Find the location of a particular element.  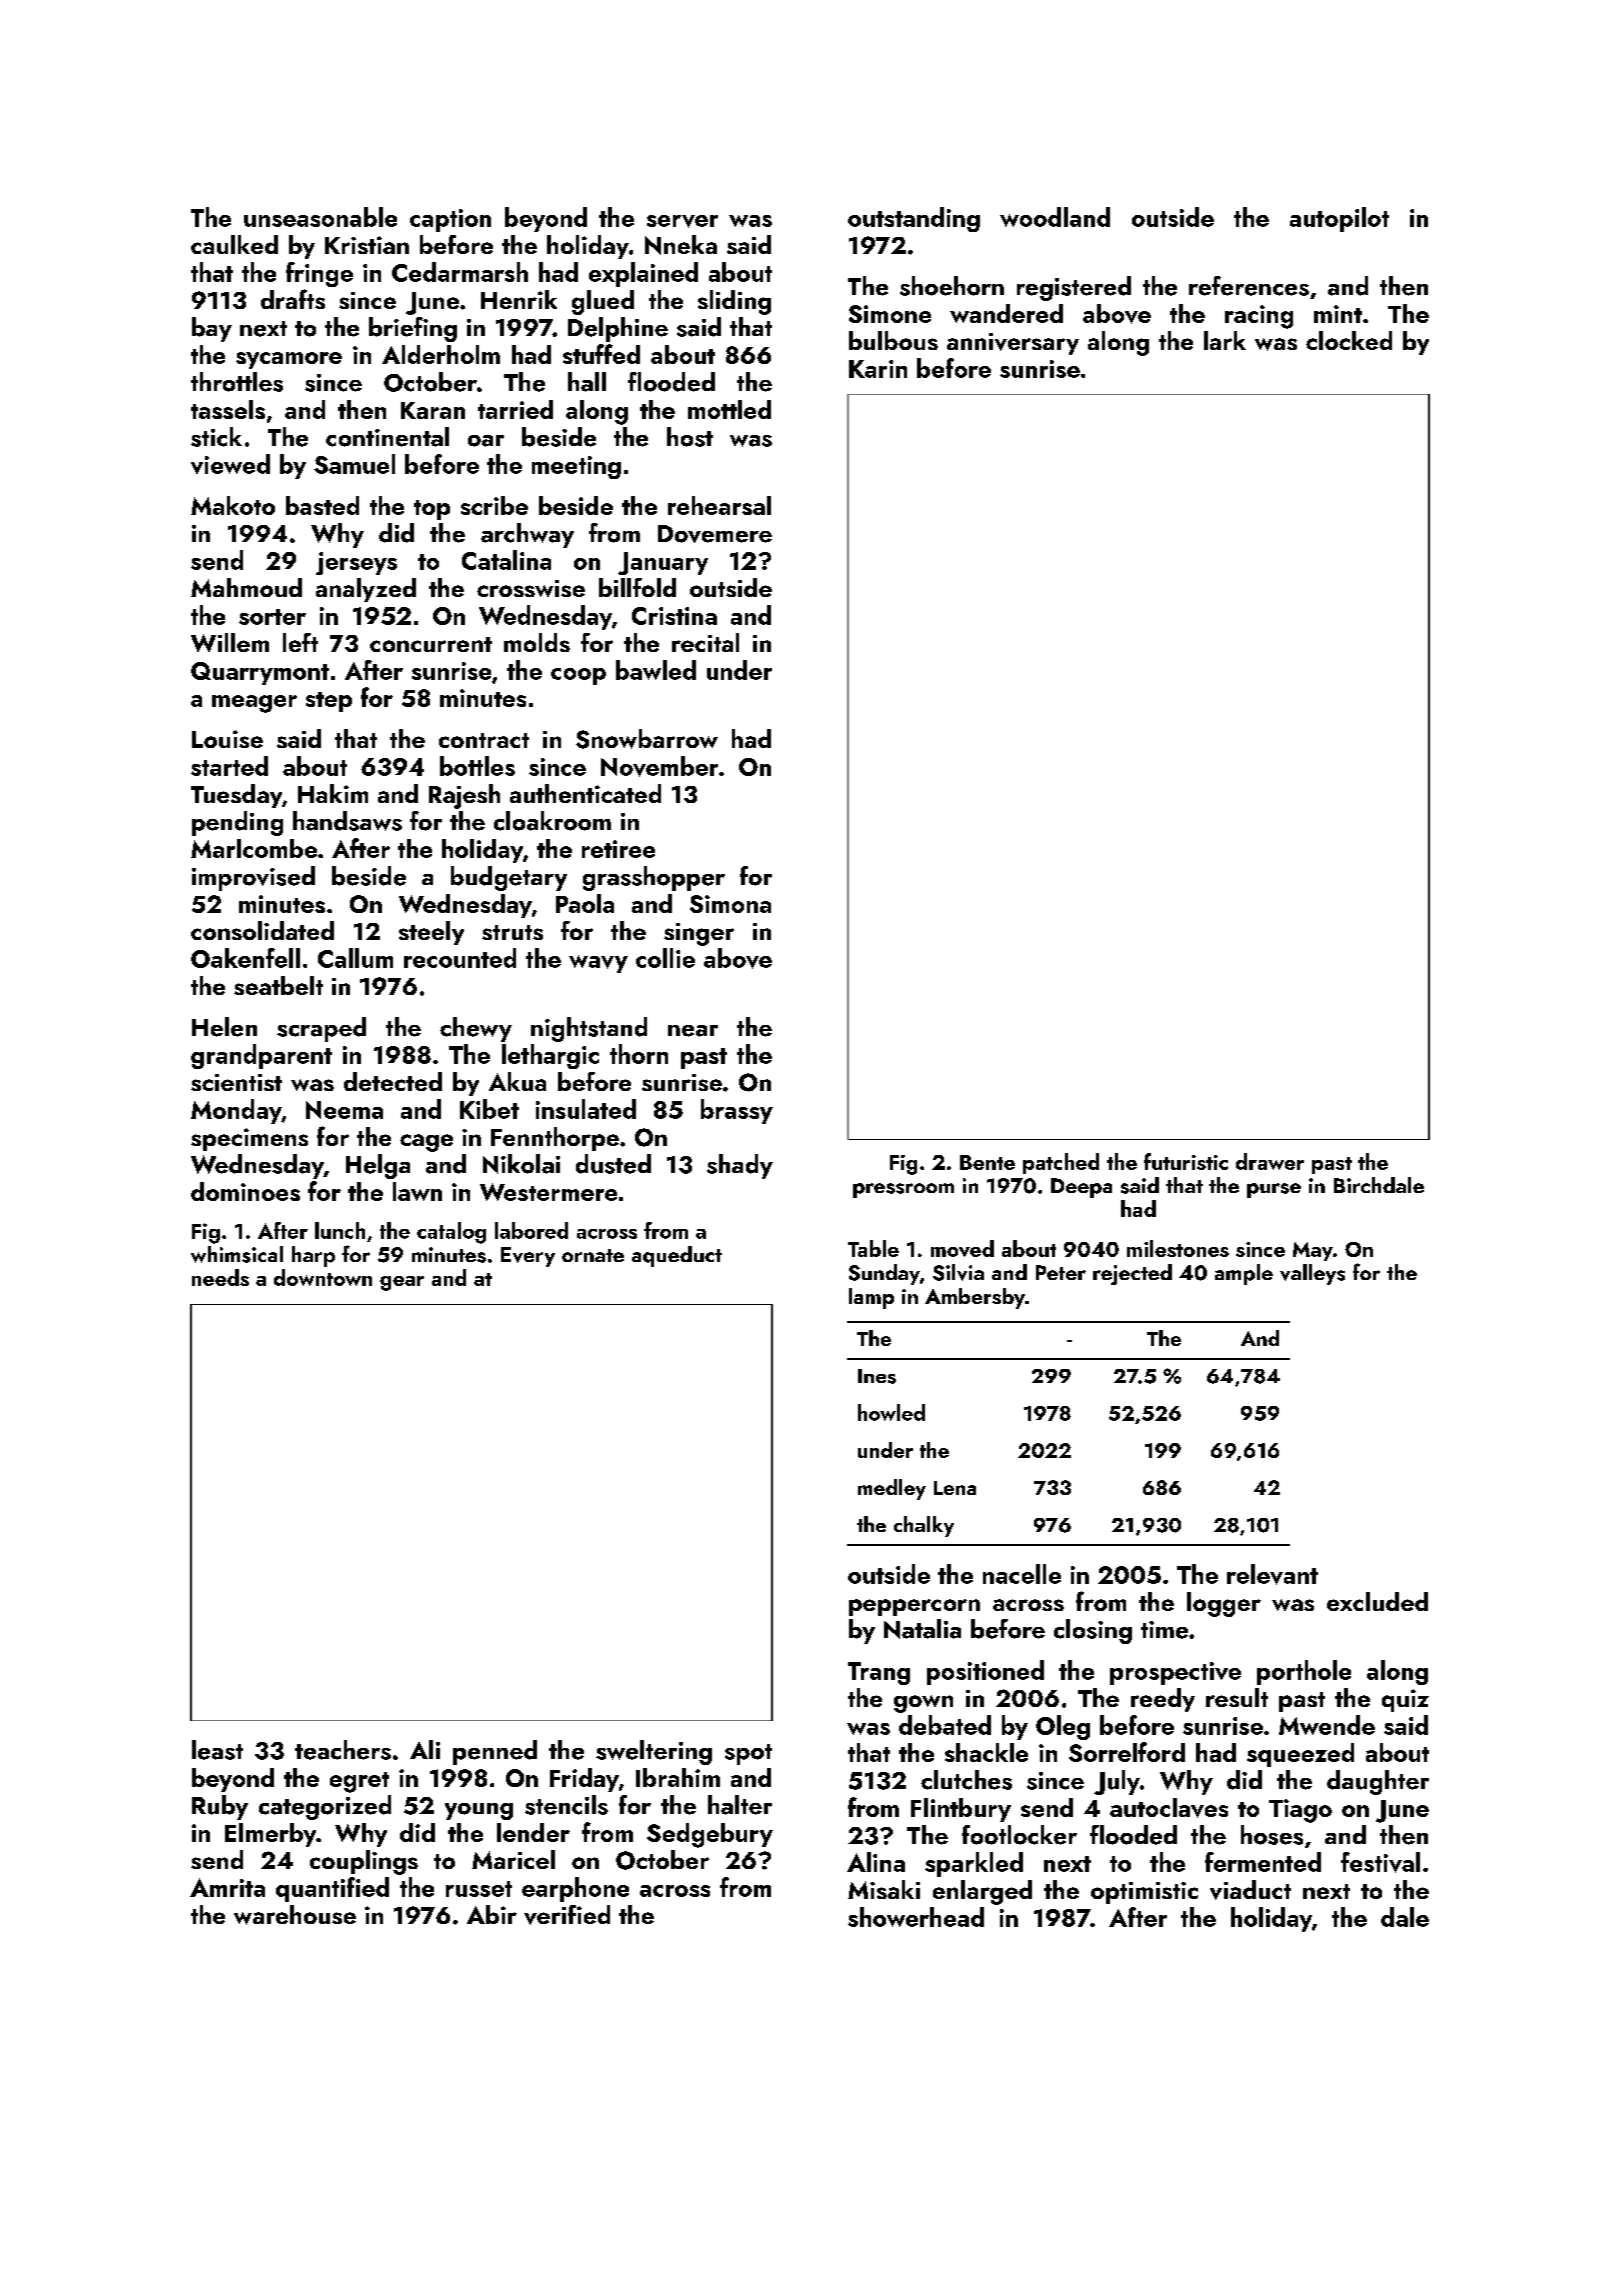

warehouse is located at coordinates (295, 1915).
